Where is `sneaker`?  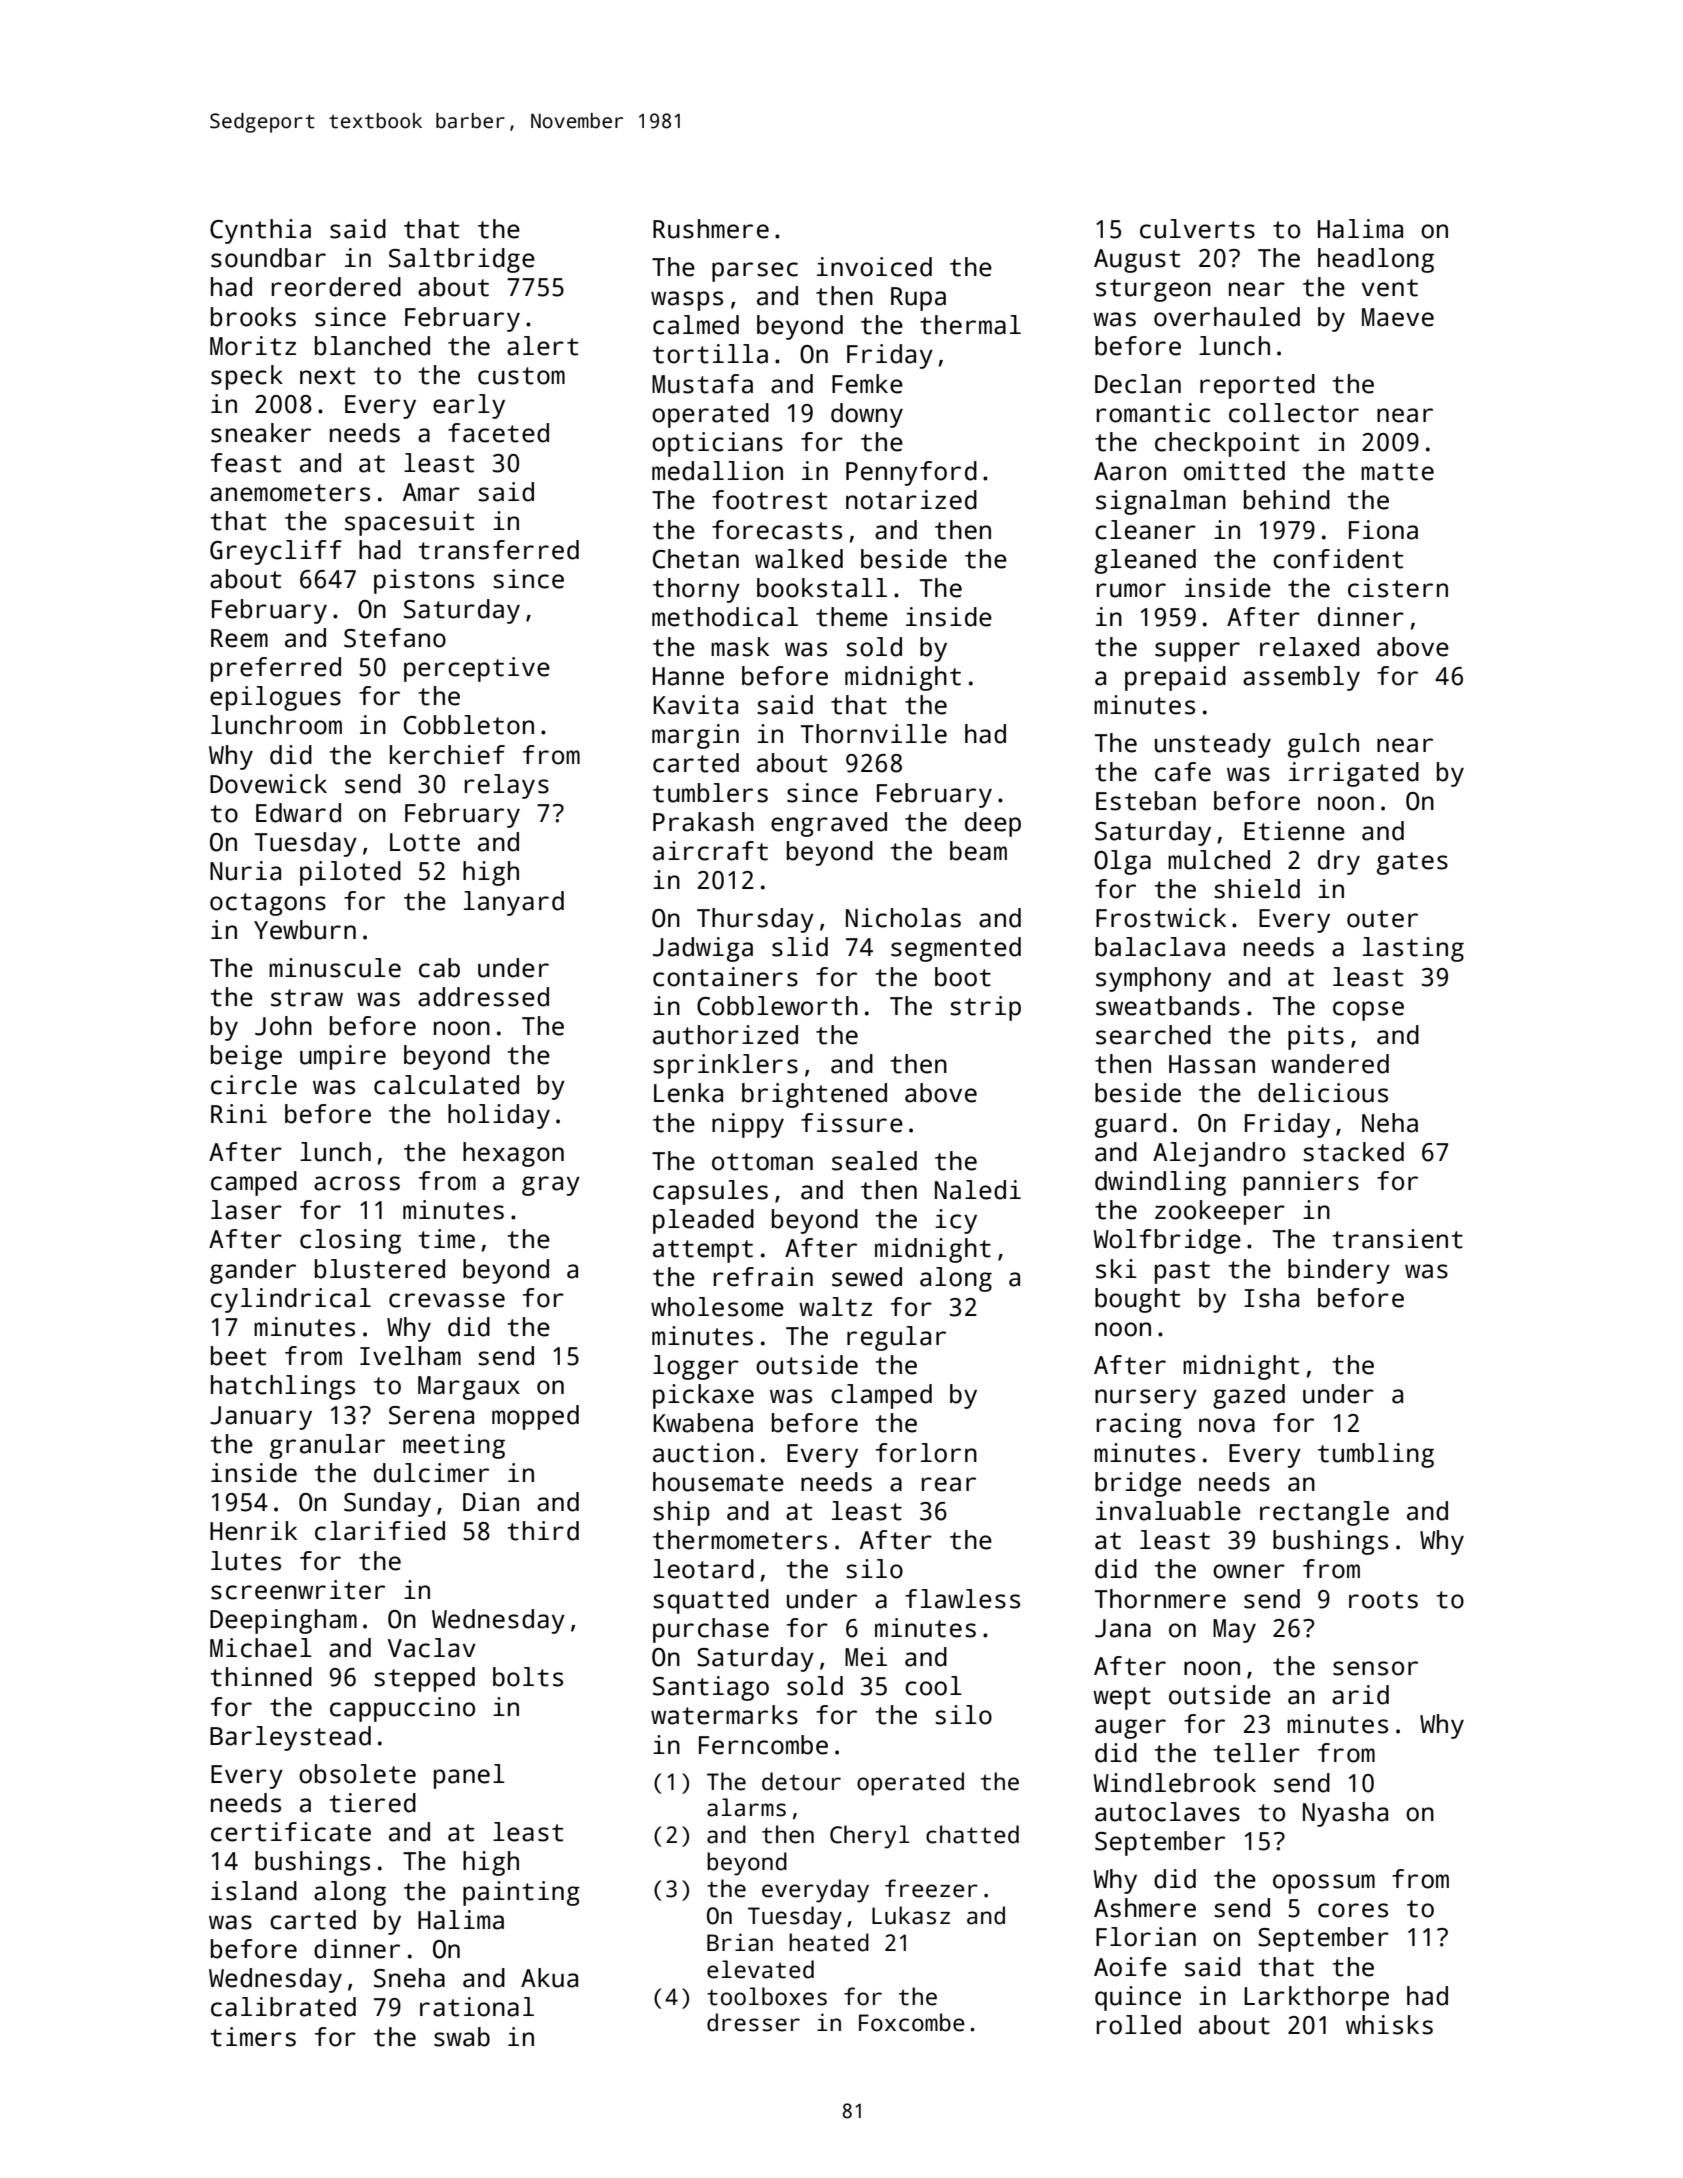
sneaker is located at coordinates (261, 433).
